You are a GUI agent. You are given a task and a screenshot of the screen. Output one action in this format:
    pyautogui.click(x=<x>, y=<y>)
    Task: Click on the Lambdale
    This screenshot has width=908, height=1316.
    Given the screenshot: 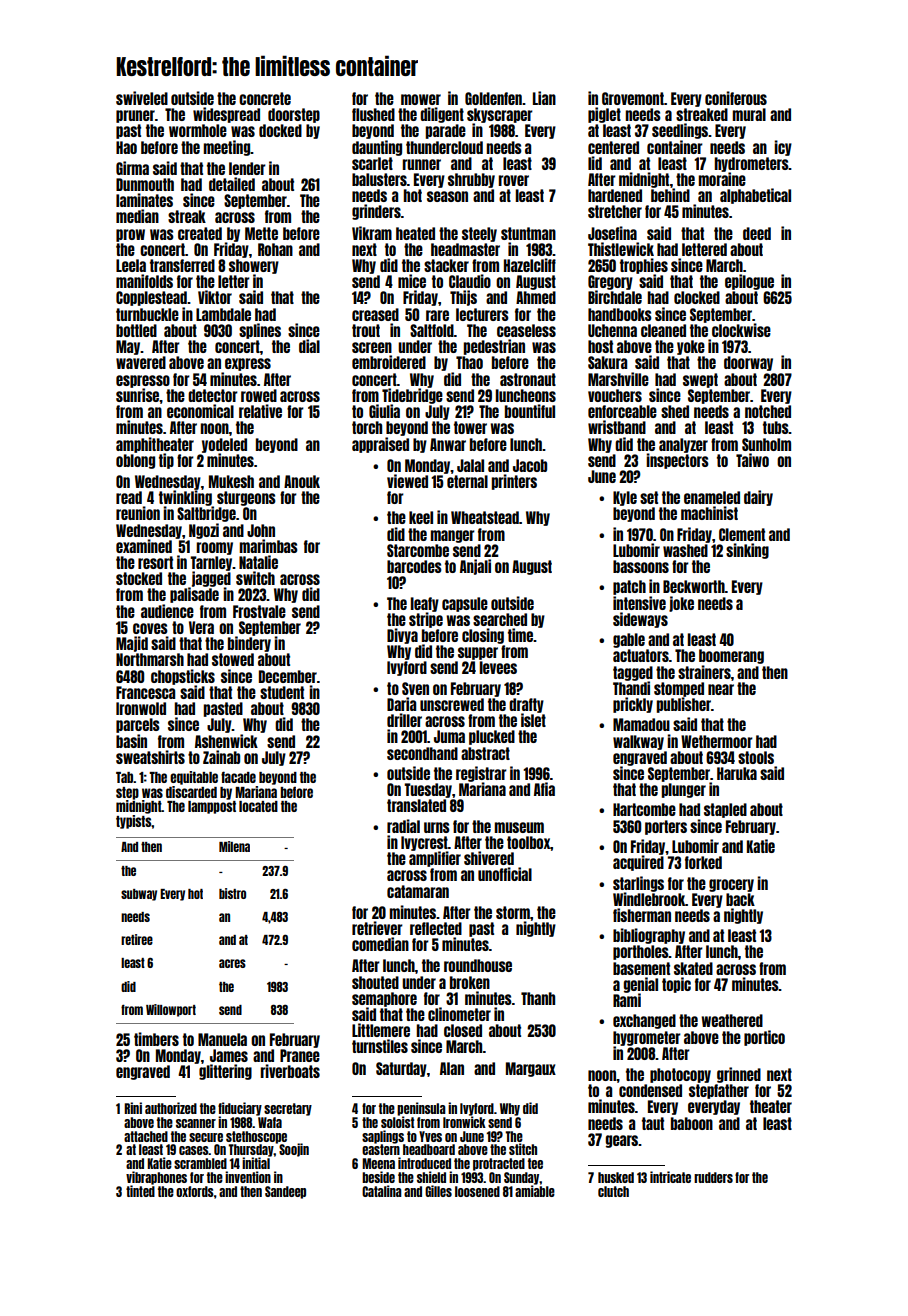 What is the action you would take?
    pyautogui.click(x=223, y=314)
